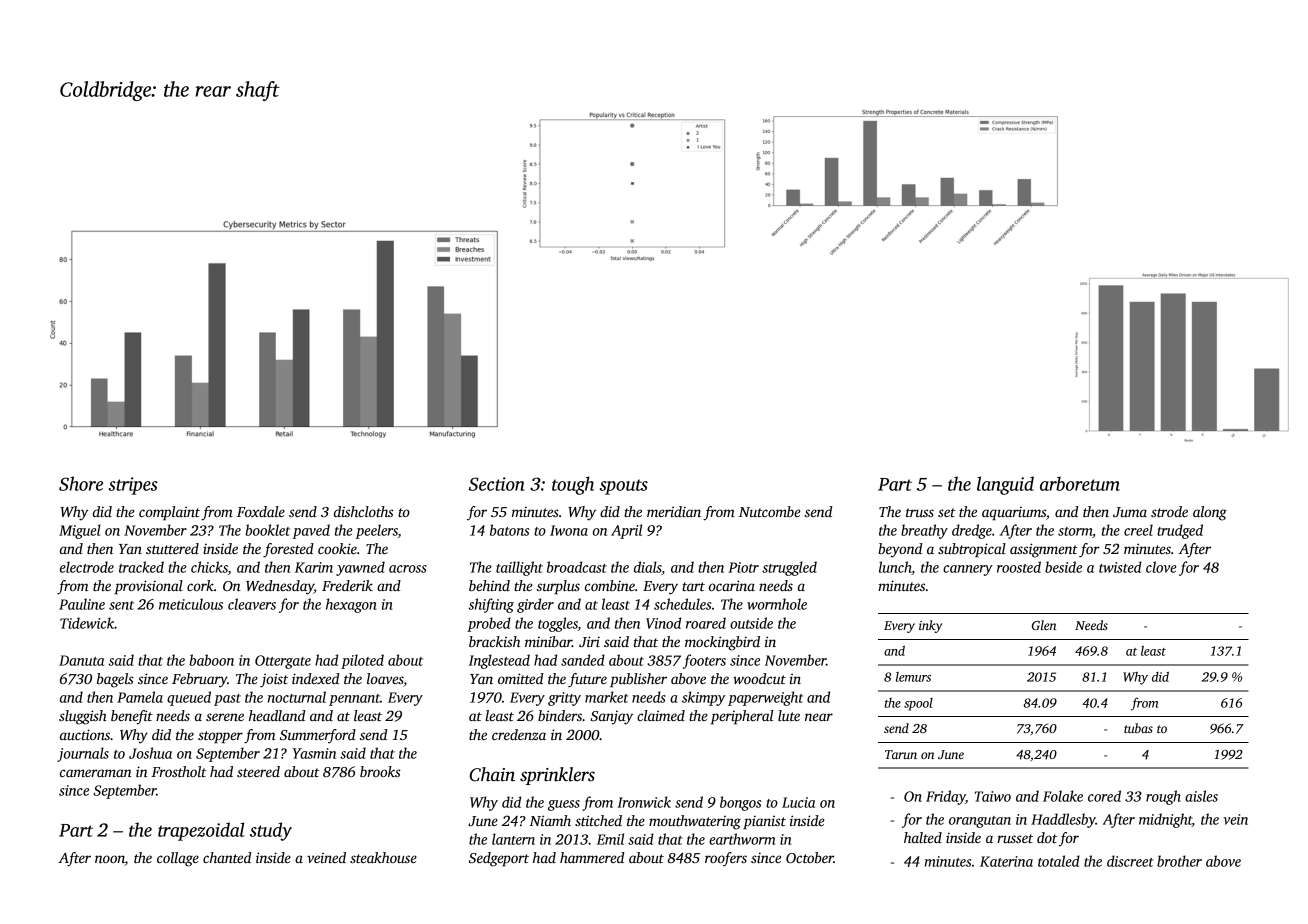  I want to click on tubas, so click(1138, 728).
